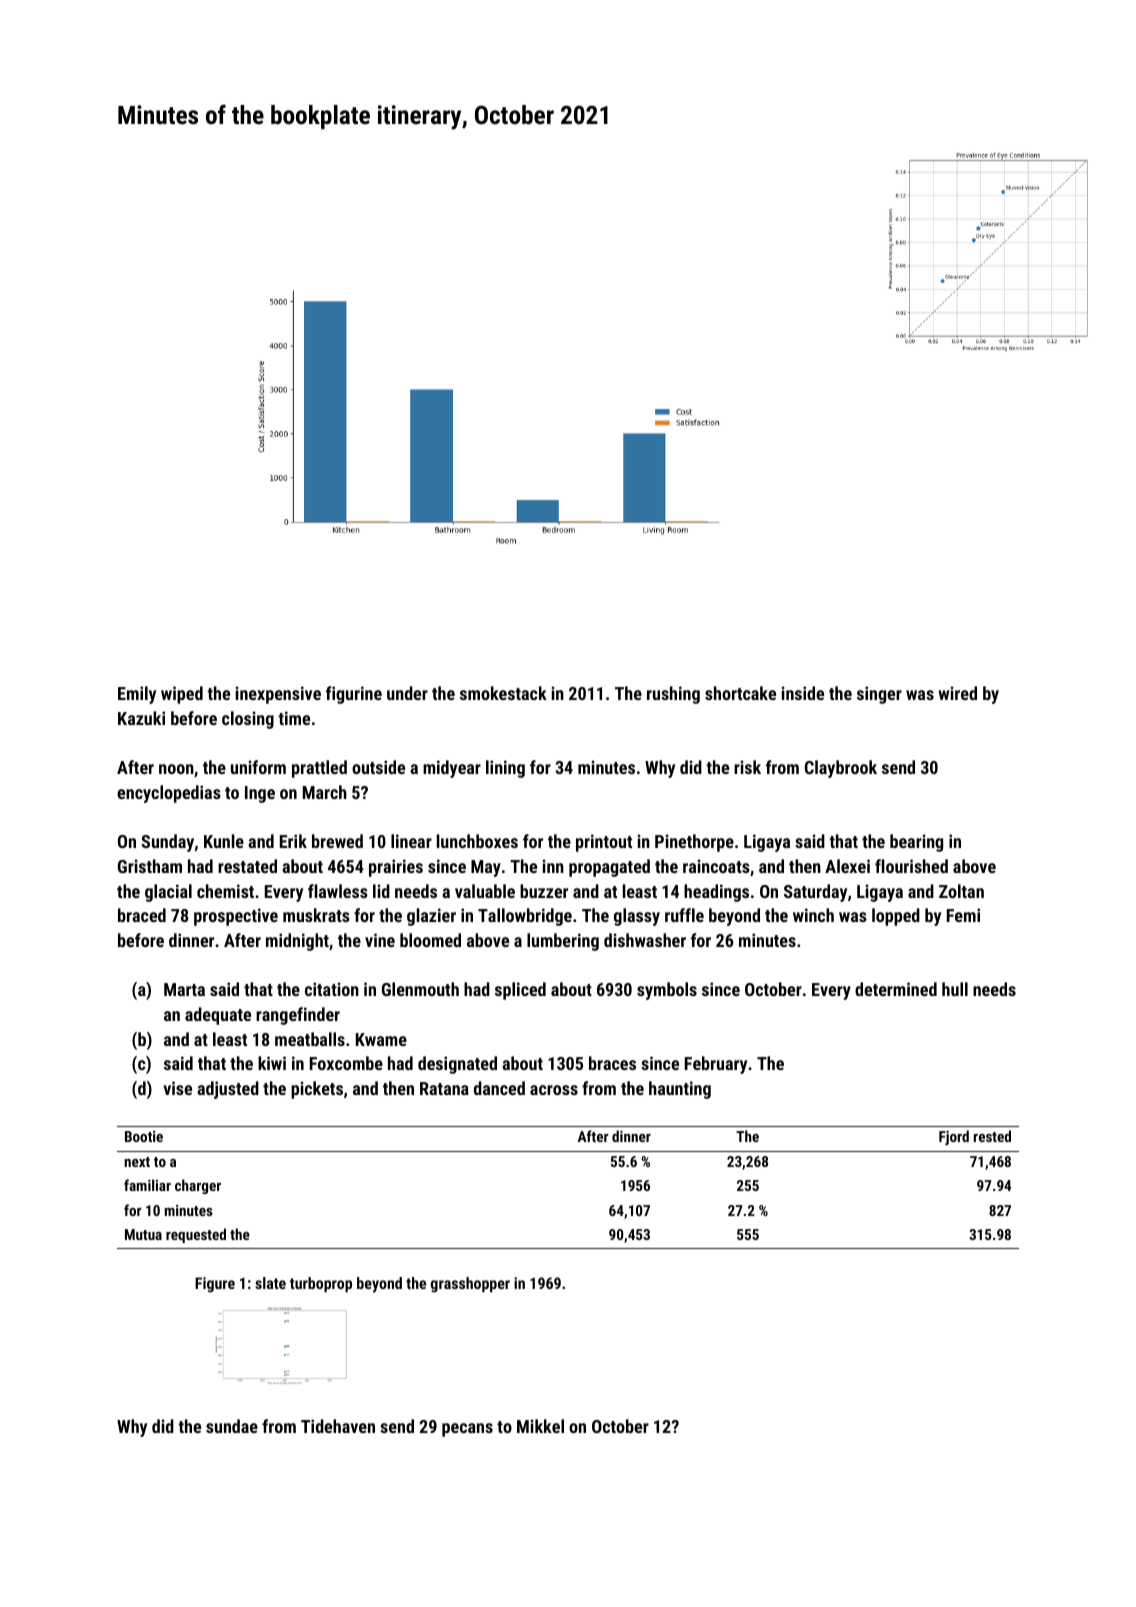  I want to click on rushing, so click(673, 695).
